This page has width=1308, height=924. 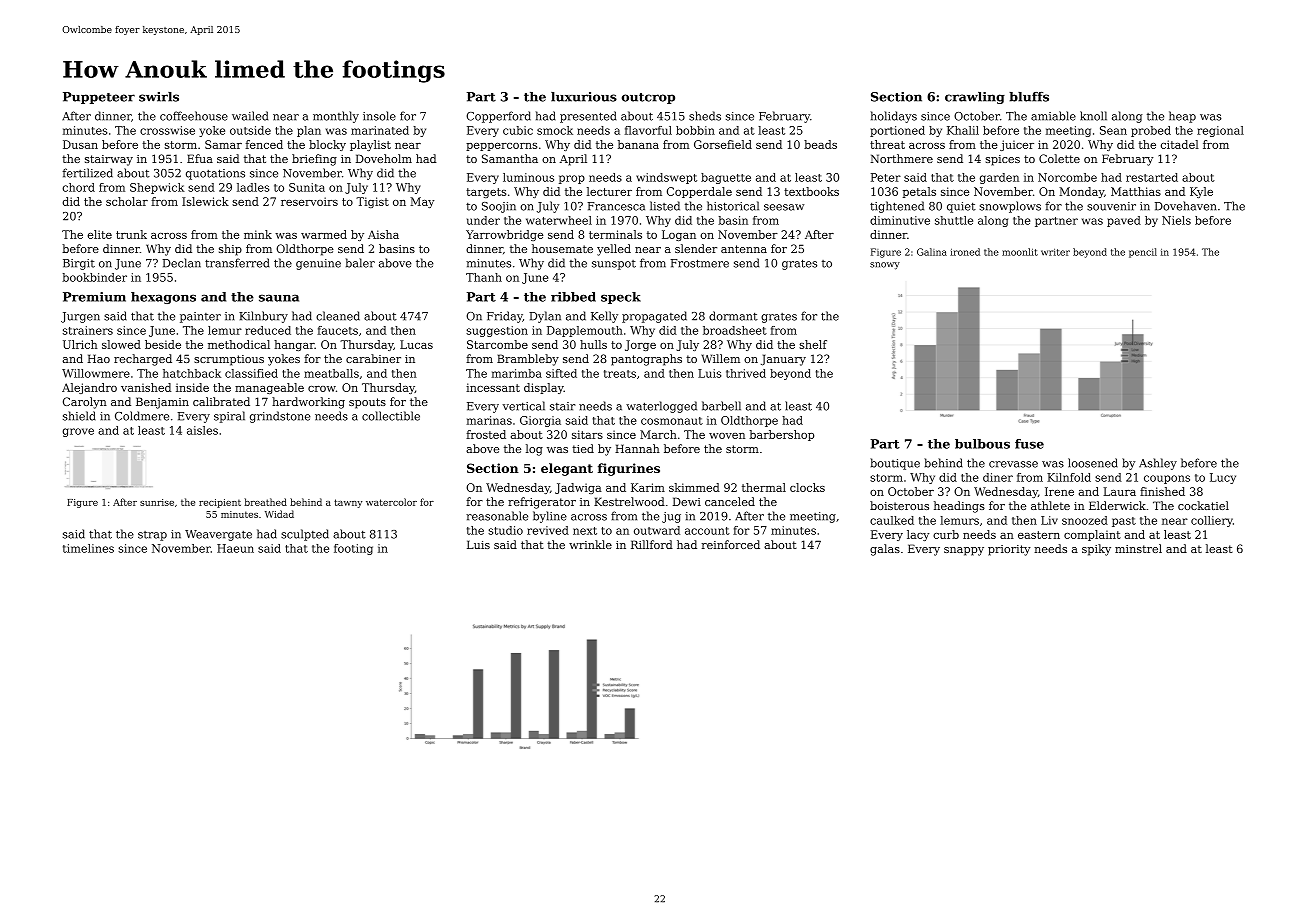 What do you see at coordinates (218, 535) in the page?
I see `Weavergate` at bounding box center [218, 535].
